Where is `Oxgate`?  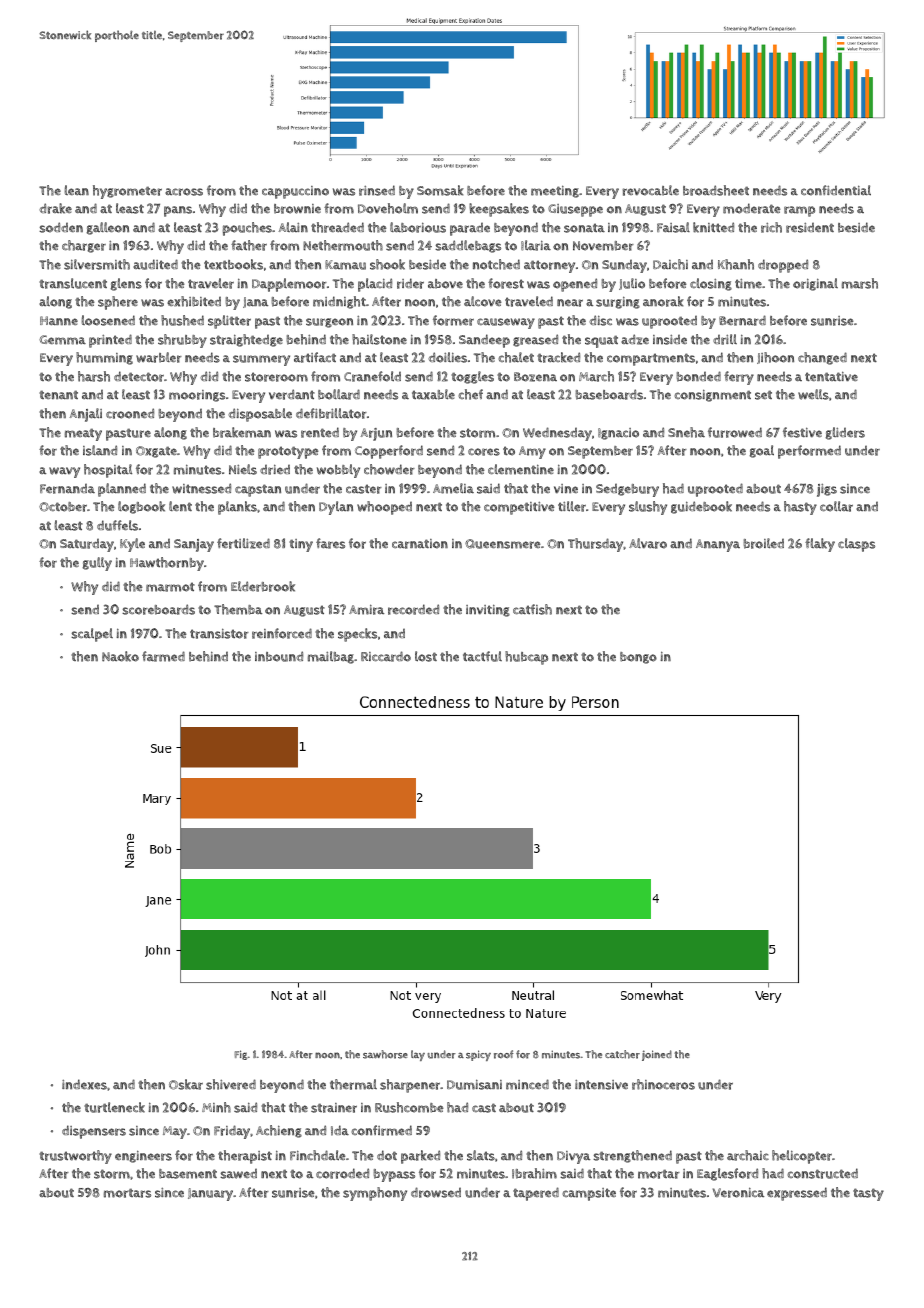 Oxgate is located at coordinates (156, 452).
